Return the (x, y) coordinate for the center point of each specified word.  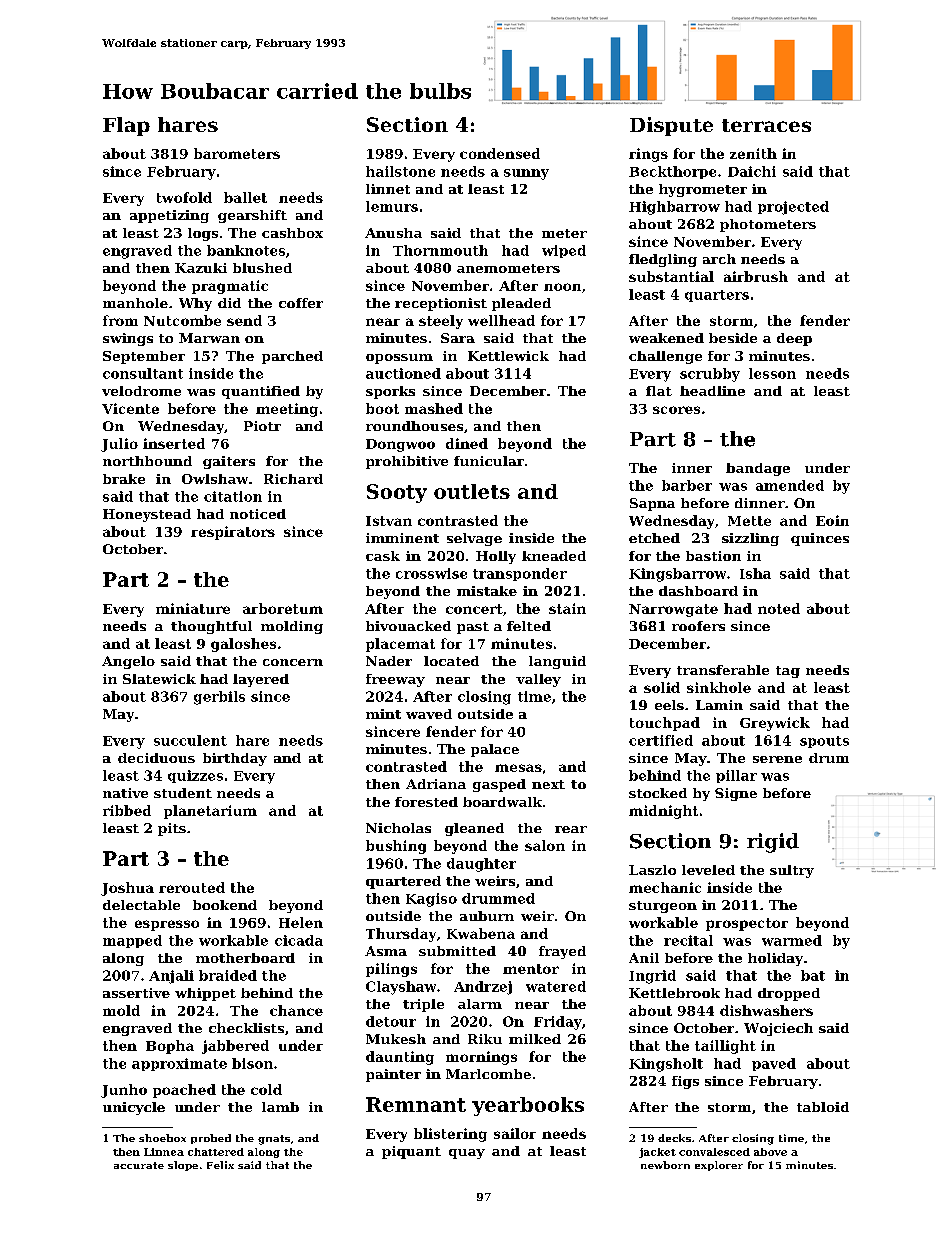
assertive (136, 993)
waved (429, 714)
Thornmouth (440, 250)
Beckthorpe (672, 172)
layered (261, 680)
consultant (143, 373)
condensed (500, 153)
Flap (126, 126)
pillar (736, 776)
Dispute (671, 126)
